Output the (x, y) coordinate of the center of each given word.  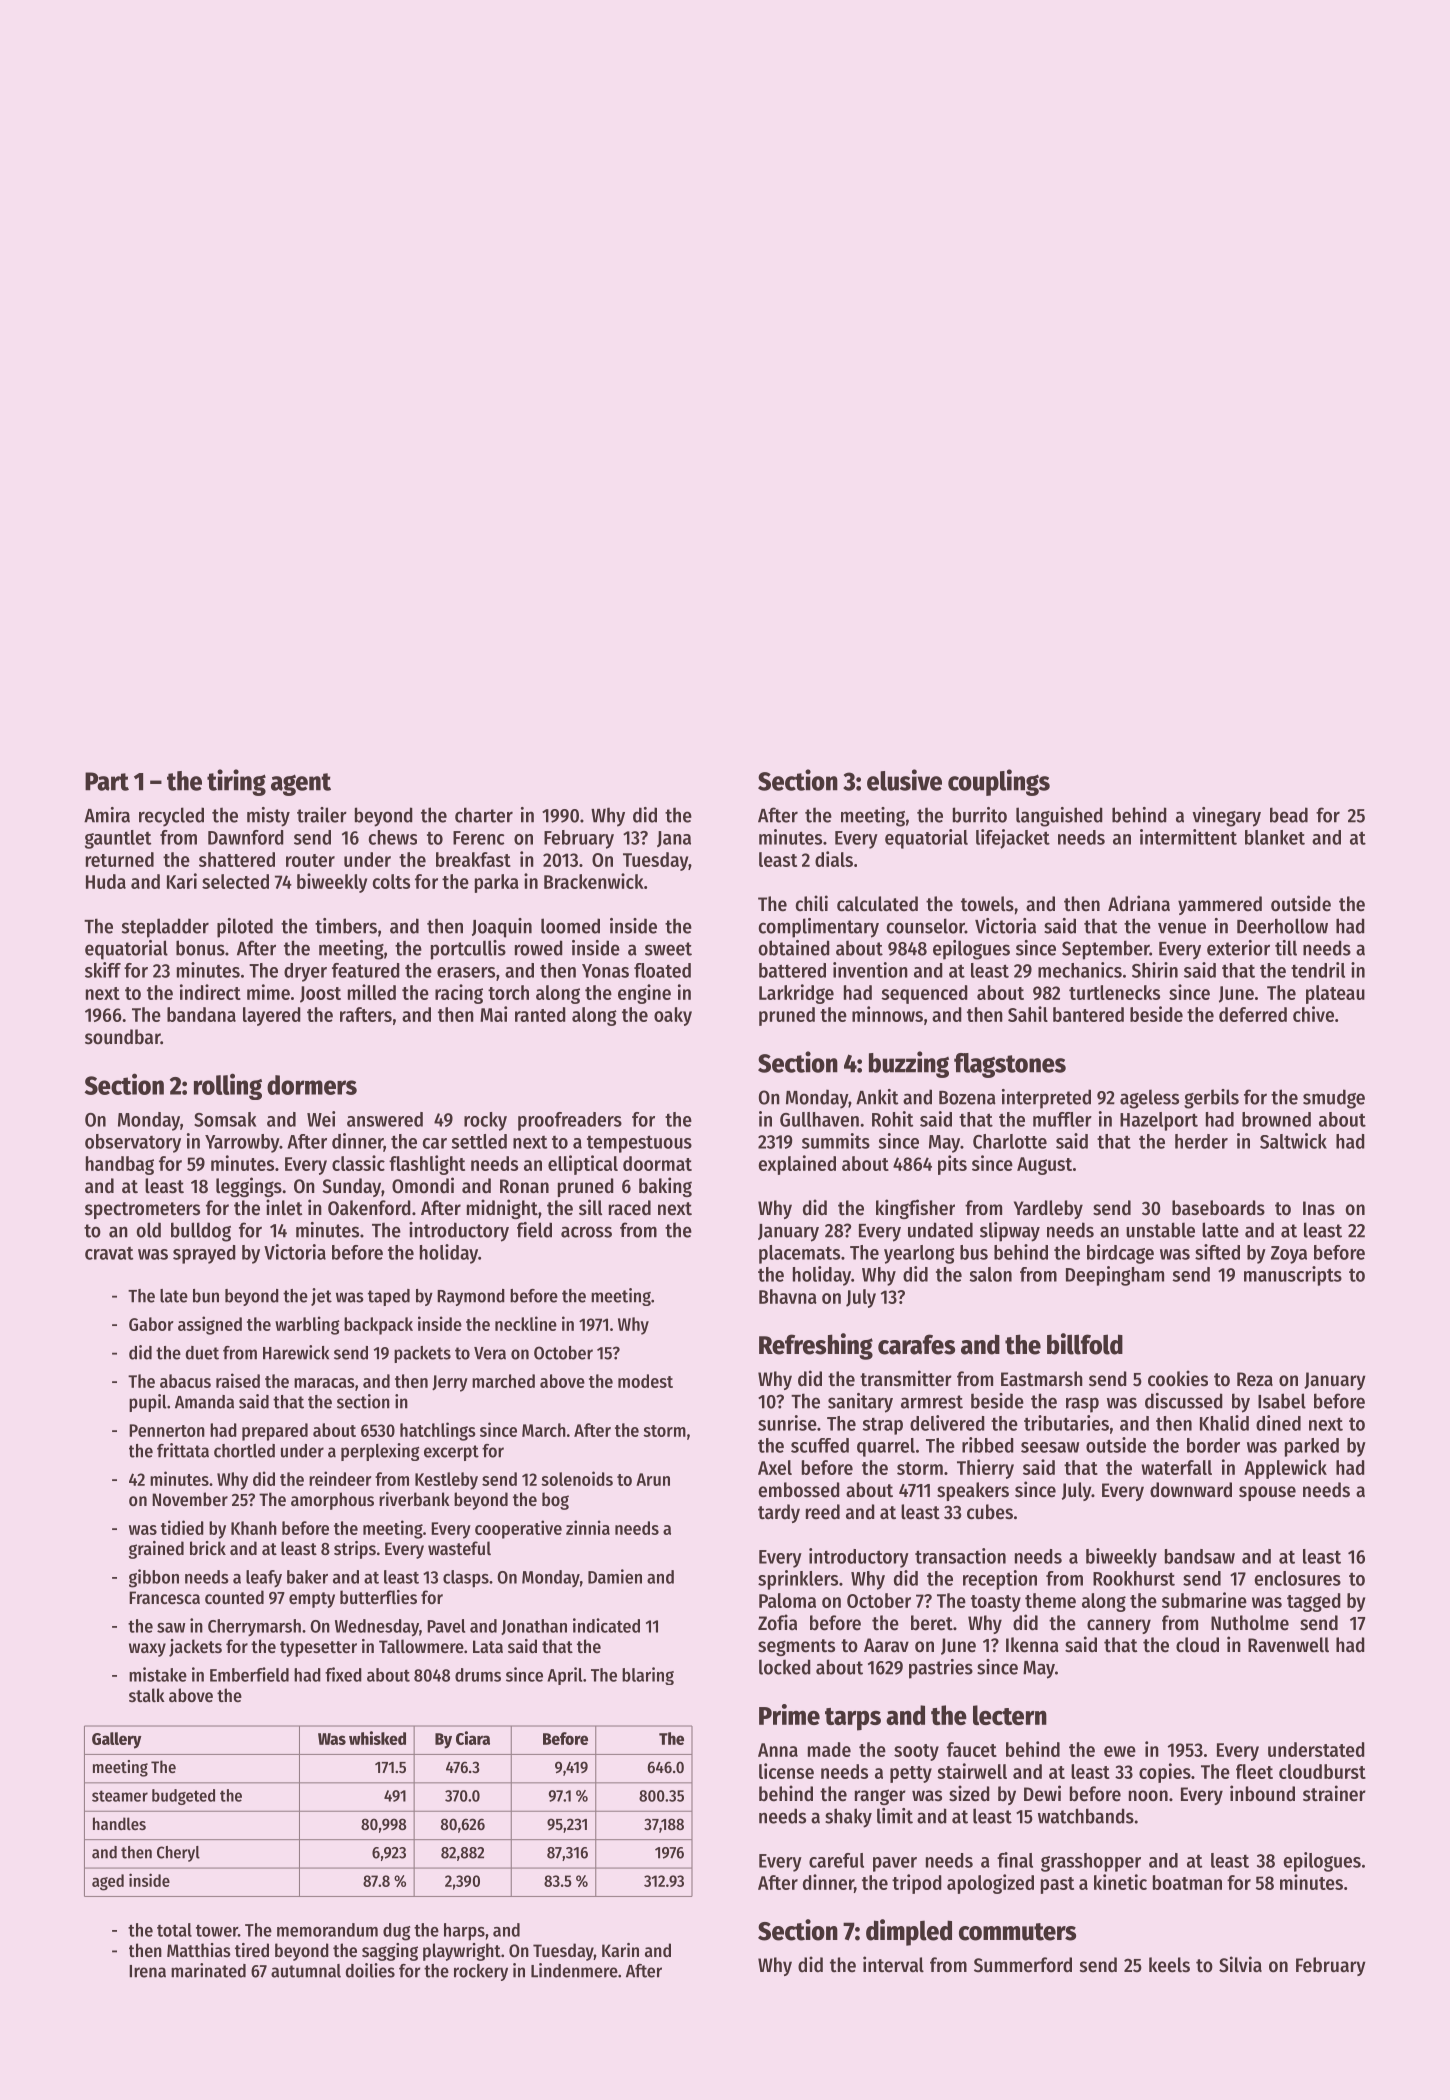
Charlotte (1010, 1141)
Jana (674, 839)
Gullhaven (819, 1119)
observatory (133, 1143)
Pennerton (167, 1430)
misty (268, 817)
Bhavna (788, 1296)
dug (396, 1932)
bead (1289, 815)
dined (1278, 1423)
